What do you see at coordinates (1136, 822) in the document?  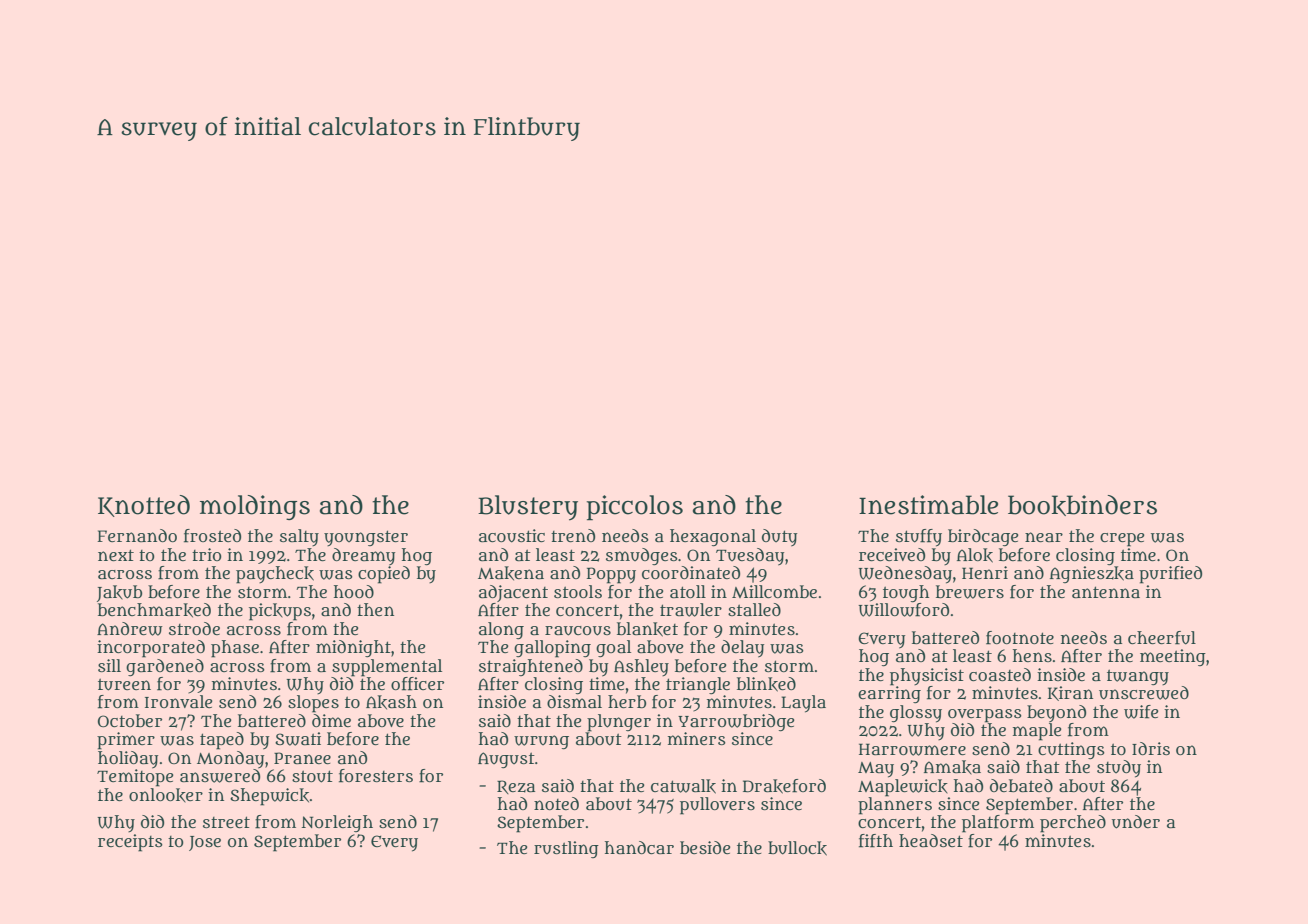 I see `under` at bounding box center [1136, 822].
